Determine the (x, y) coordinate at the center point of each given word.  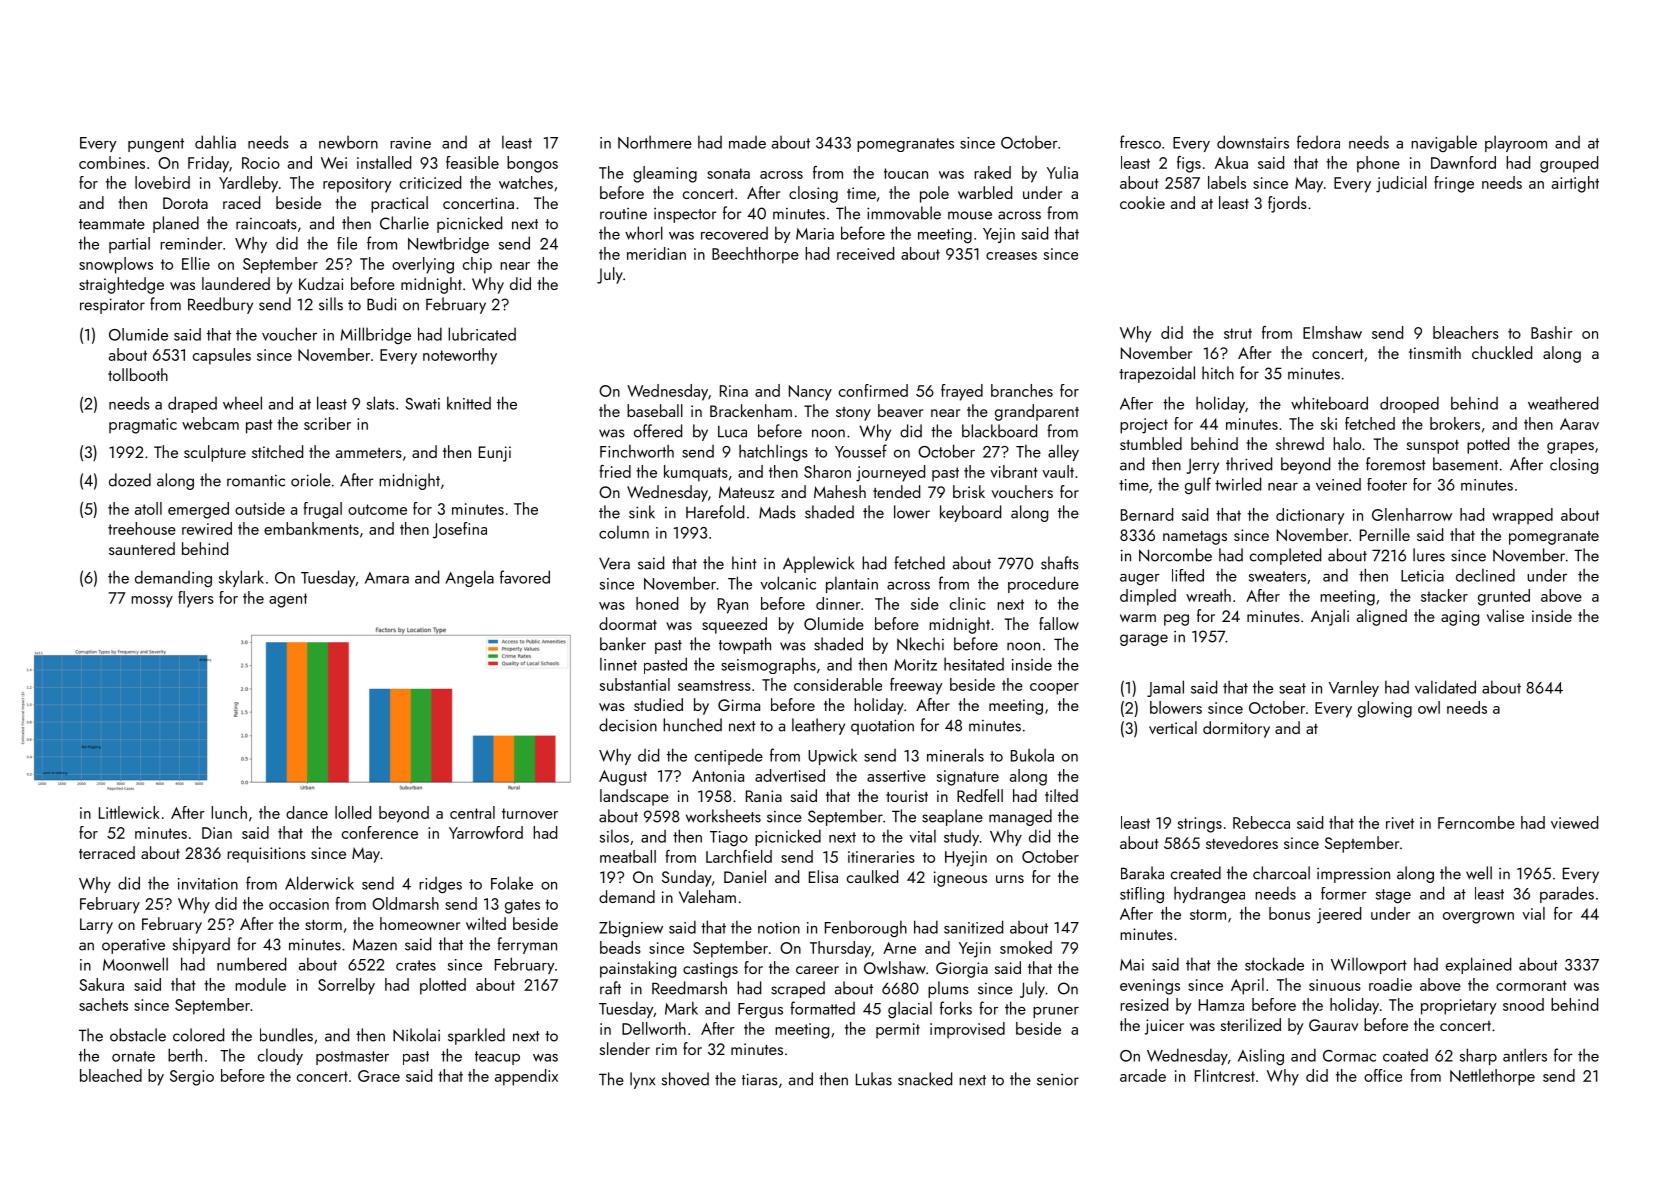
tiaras (760, 1079)
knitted (469, 403)
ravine (410, 143)
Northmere (655, 142)
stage (1393, 896)
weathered (1563, 403)
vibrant (1014, 471)
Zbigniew (631, 928)
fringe (1454, 184)
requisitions (266, 855)
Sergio (192, 1078)
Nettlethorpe (1492, 1077)
